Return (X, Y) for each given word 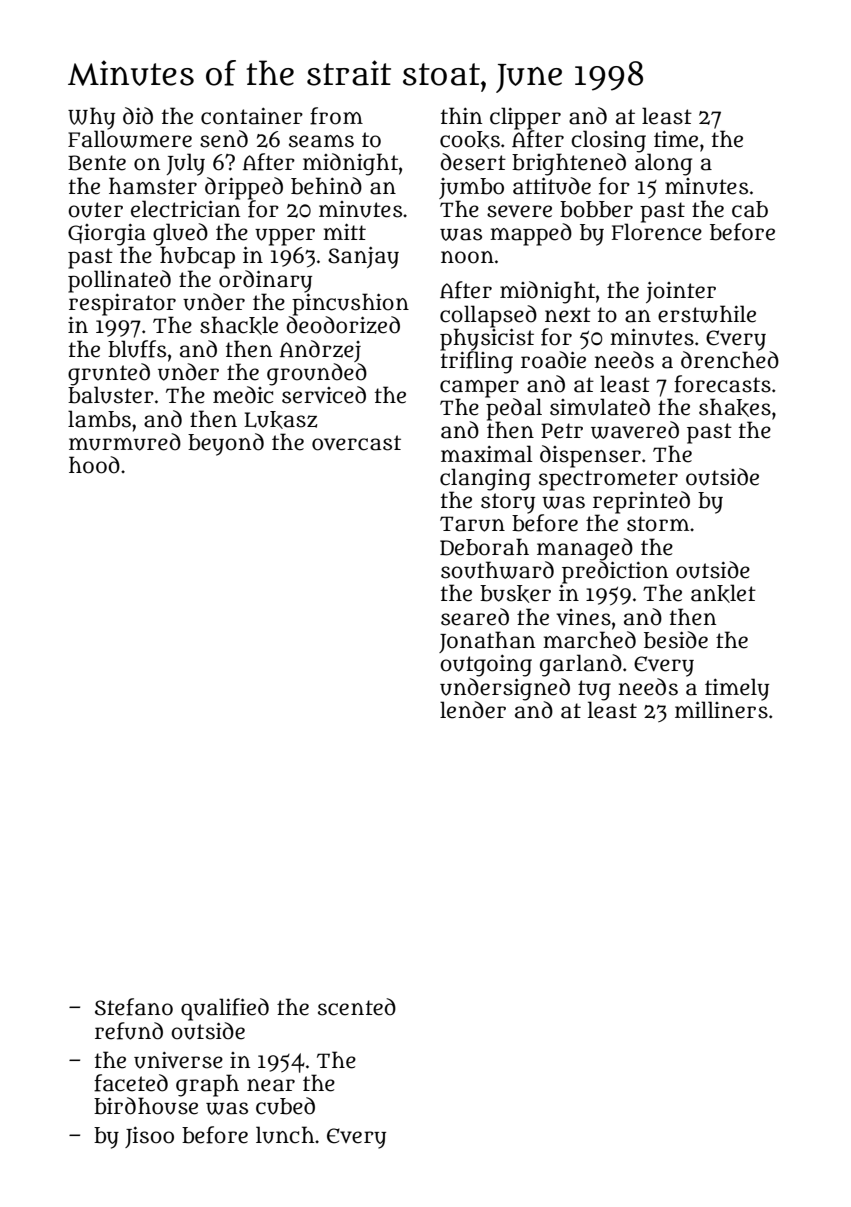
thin (461, 115)
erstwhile (707, 314)
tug (594, 690)
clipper (525, 118)
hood (94, 465)
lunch (285, 1135)
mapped (531, 234)
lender (473, 710)
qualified (225, 1009)
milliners (721, 710)
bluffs (137, 349)
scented (357, 1007)
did (138, 116)
